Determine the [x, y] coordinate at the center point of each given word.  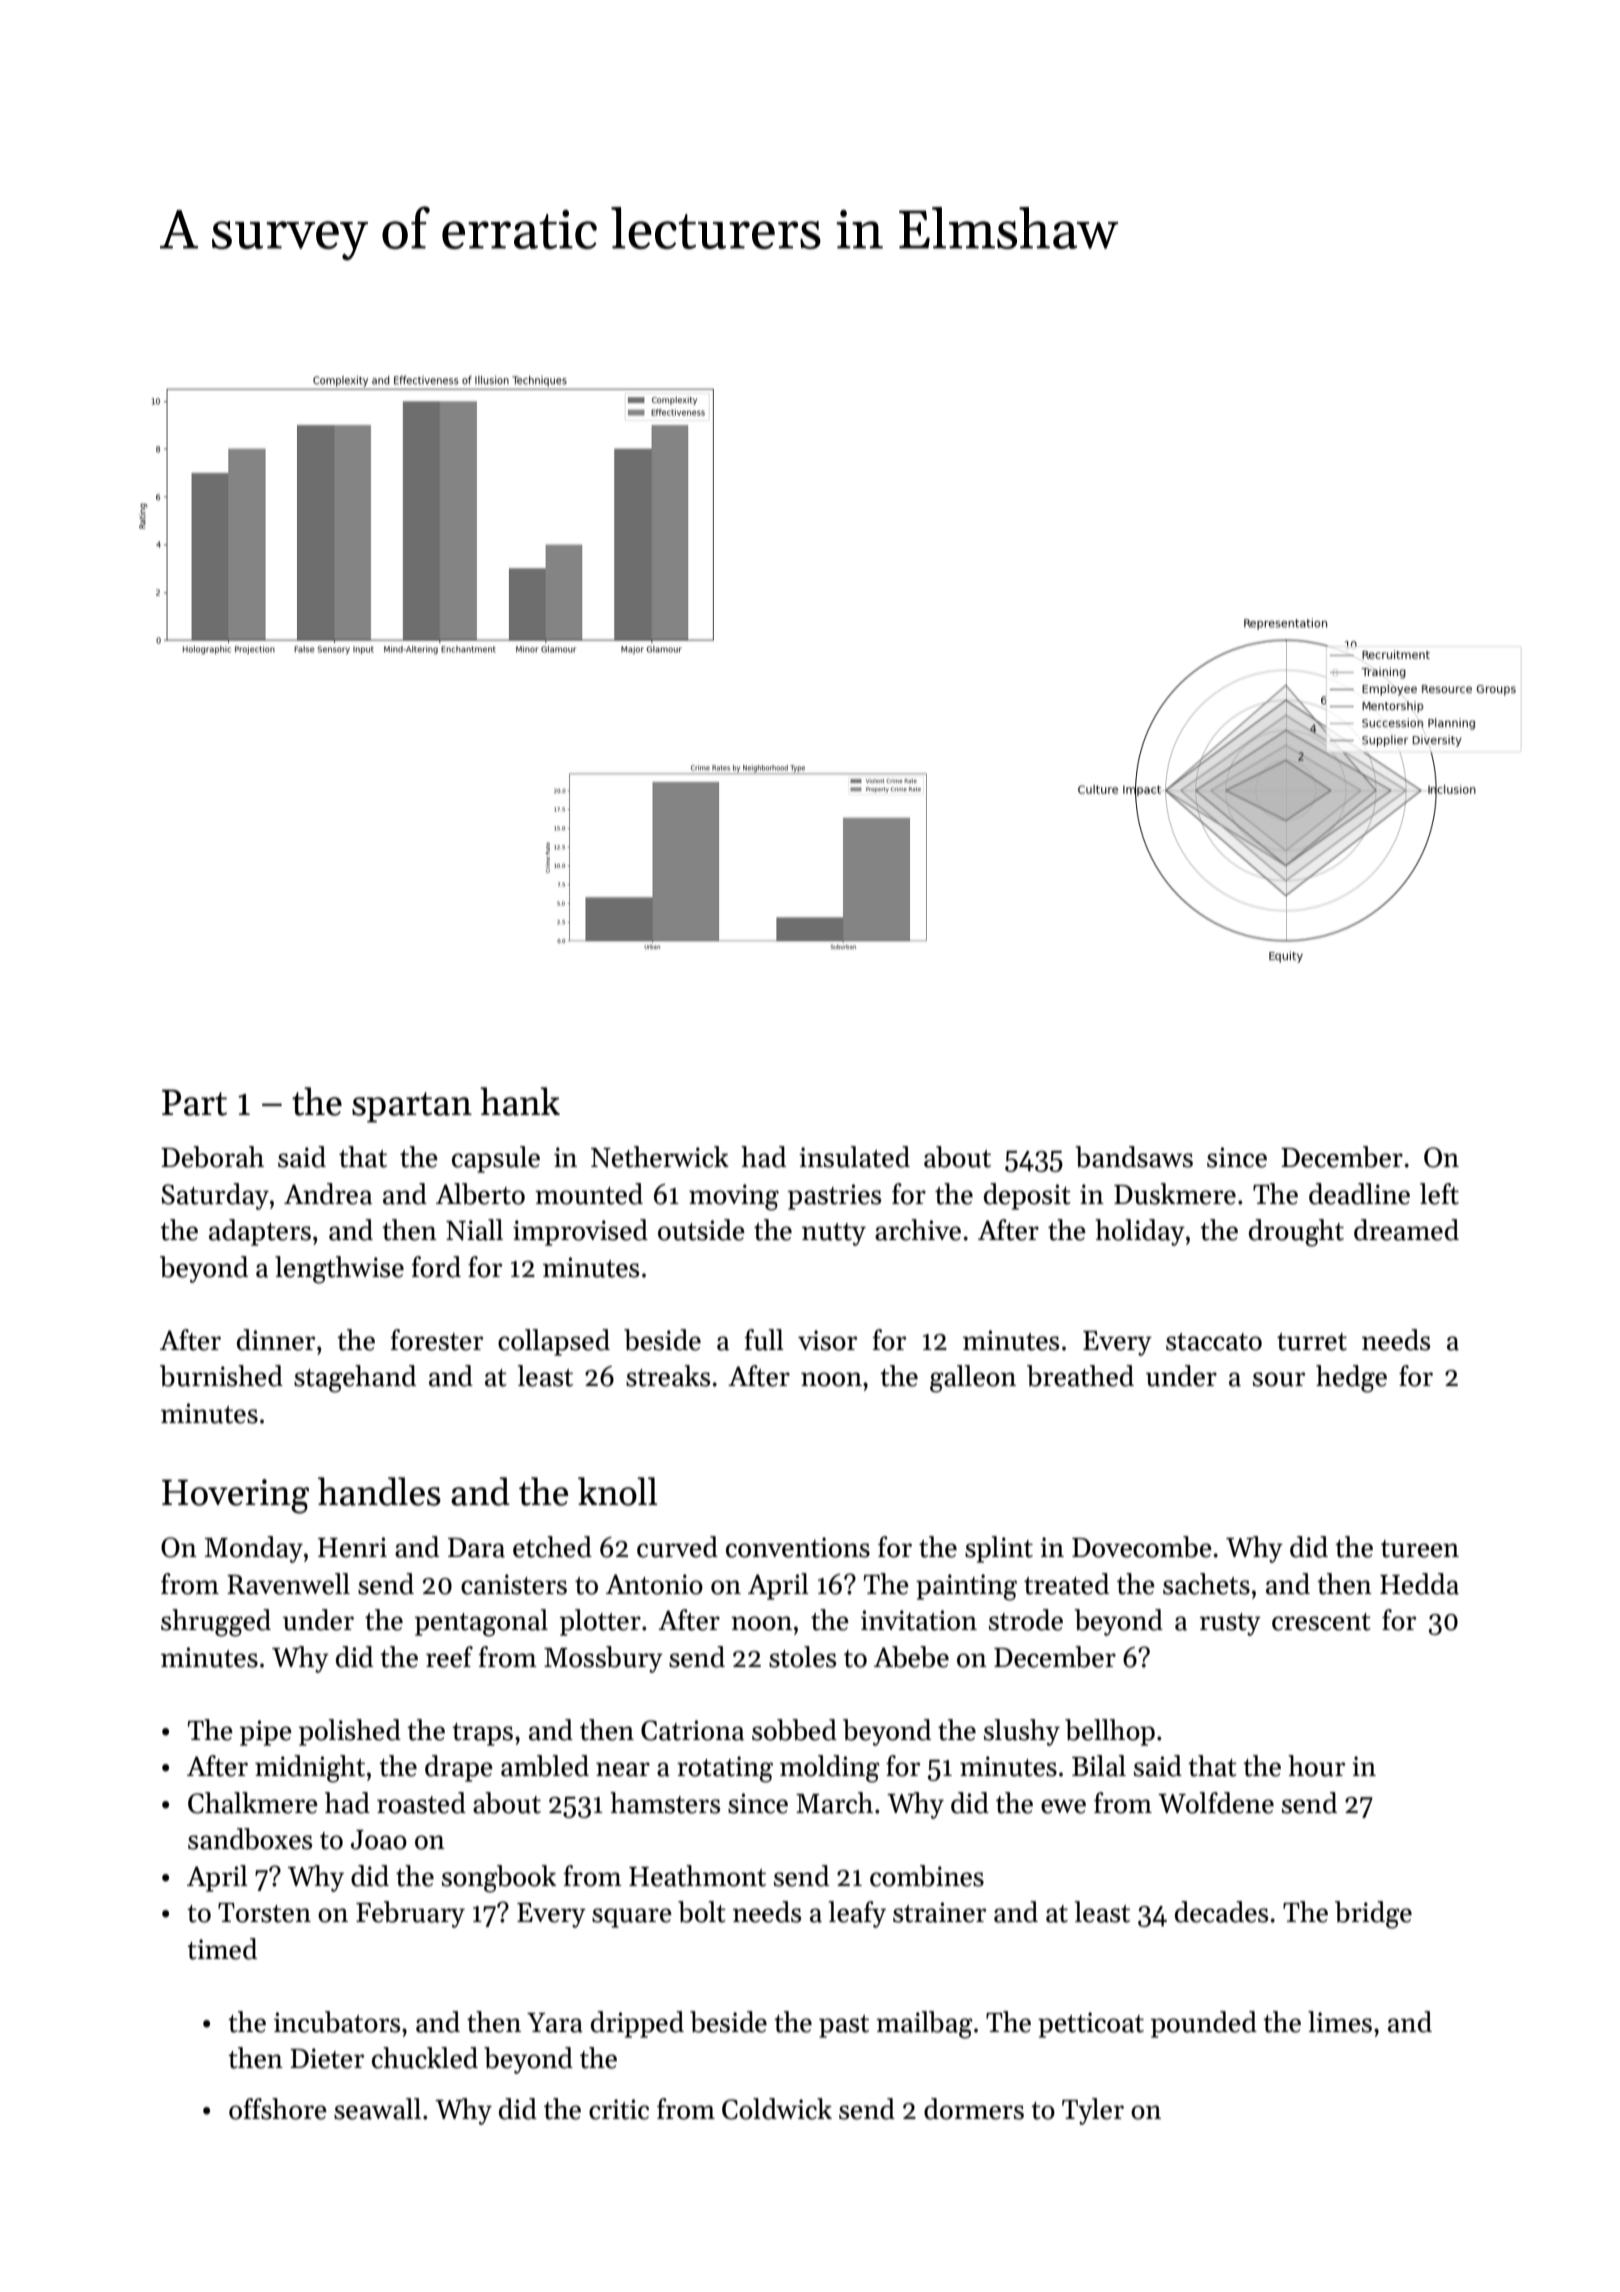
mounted [589, 1194]
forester [436, 1340]
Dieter [327, 2058]
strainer [939, 1912]
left [1439, 1194]
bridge [1373, 1915]
